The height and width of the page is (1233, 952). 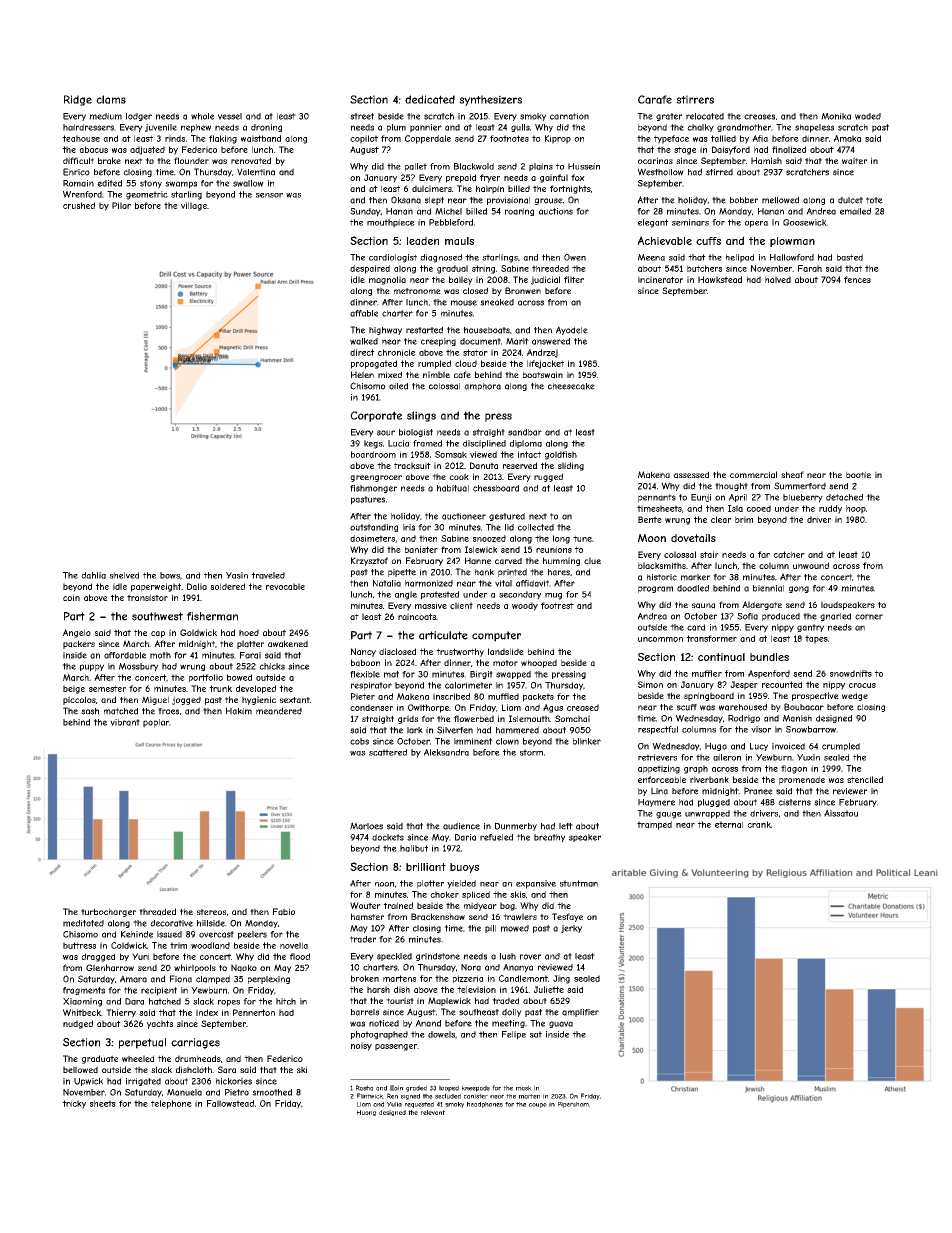 What do you see at coordinates (695, 99) in the page?
I see `stirrers` at bounding box center [695, 99].
